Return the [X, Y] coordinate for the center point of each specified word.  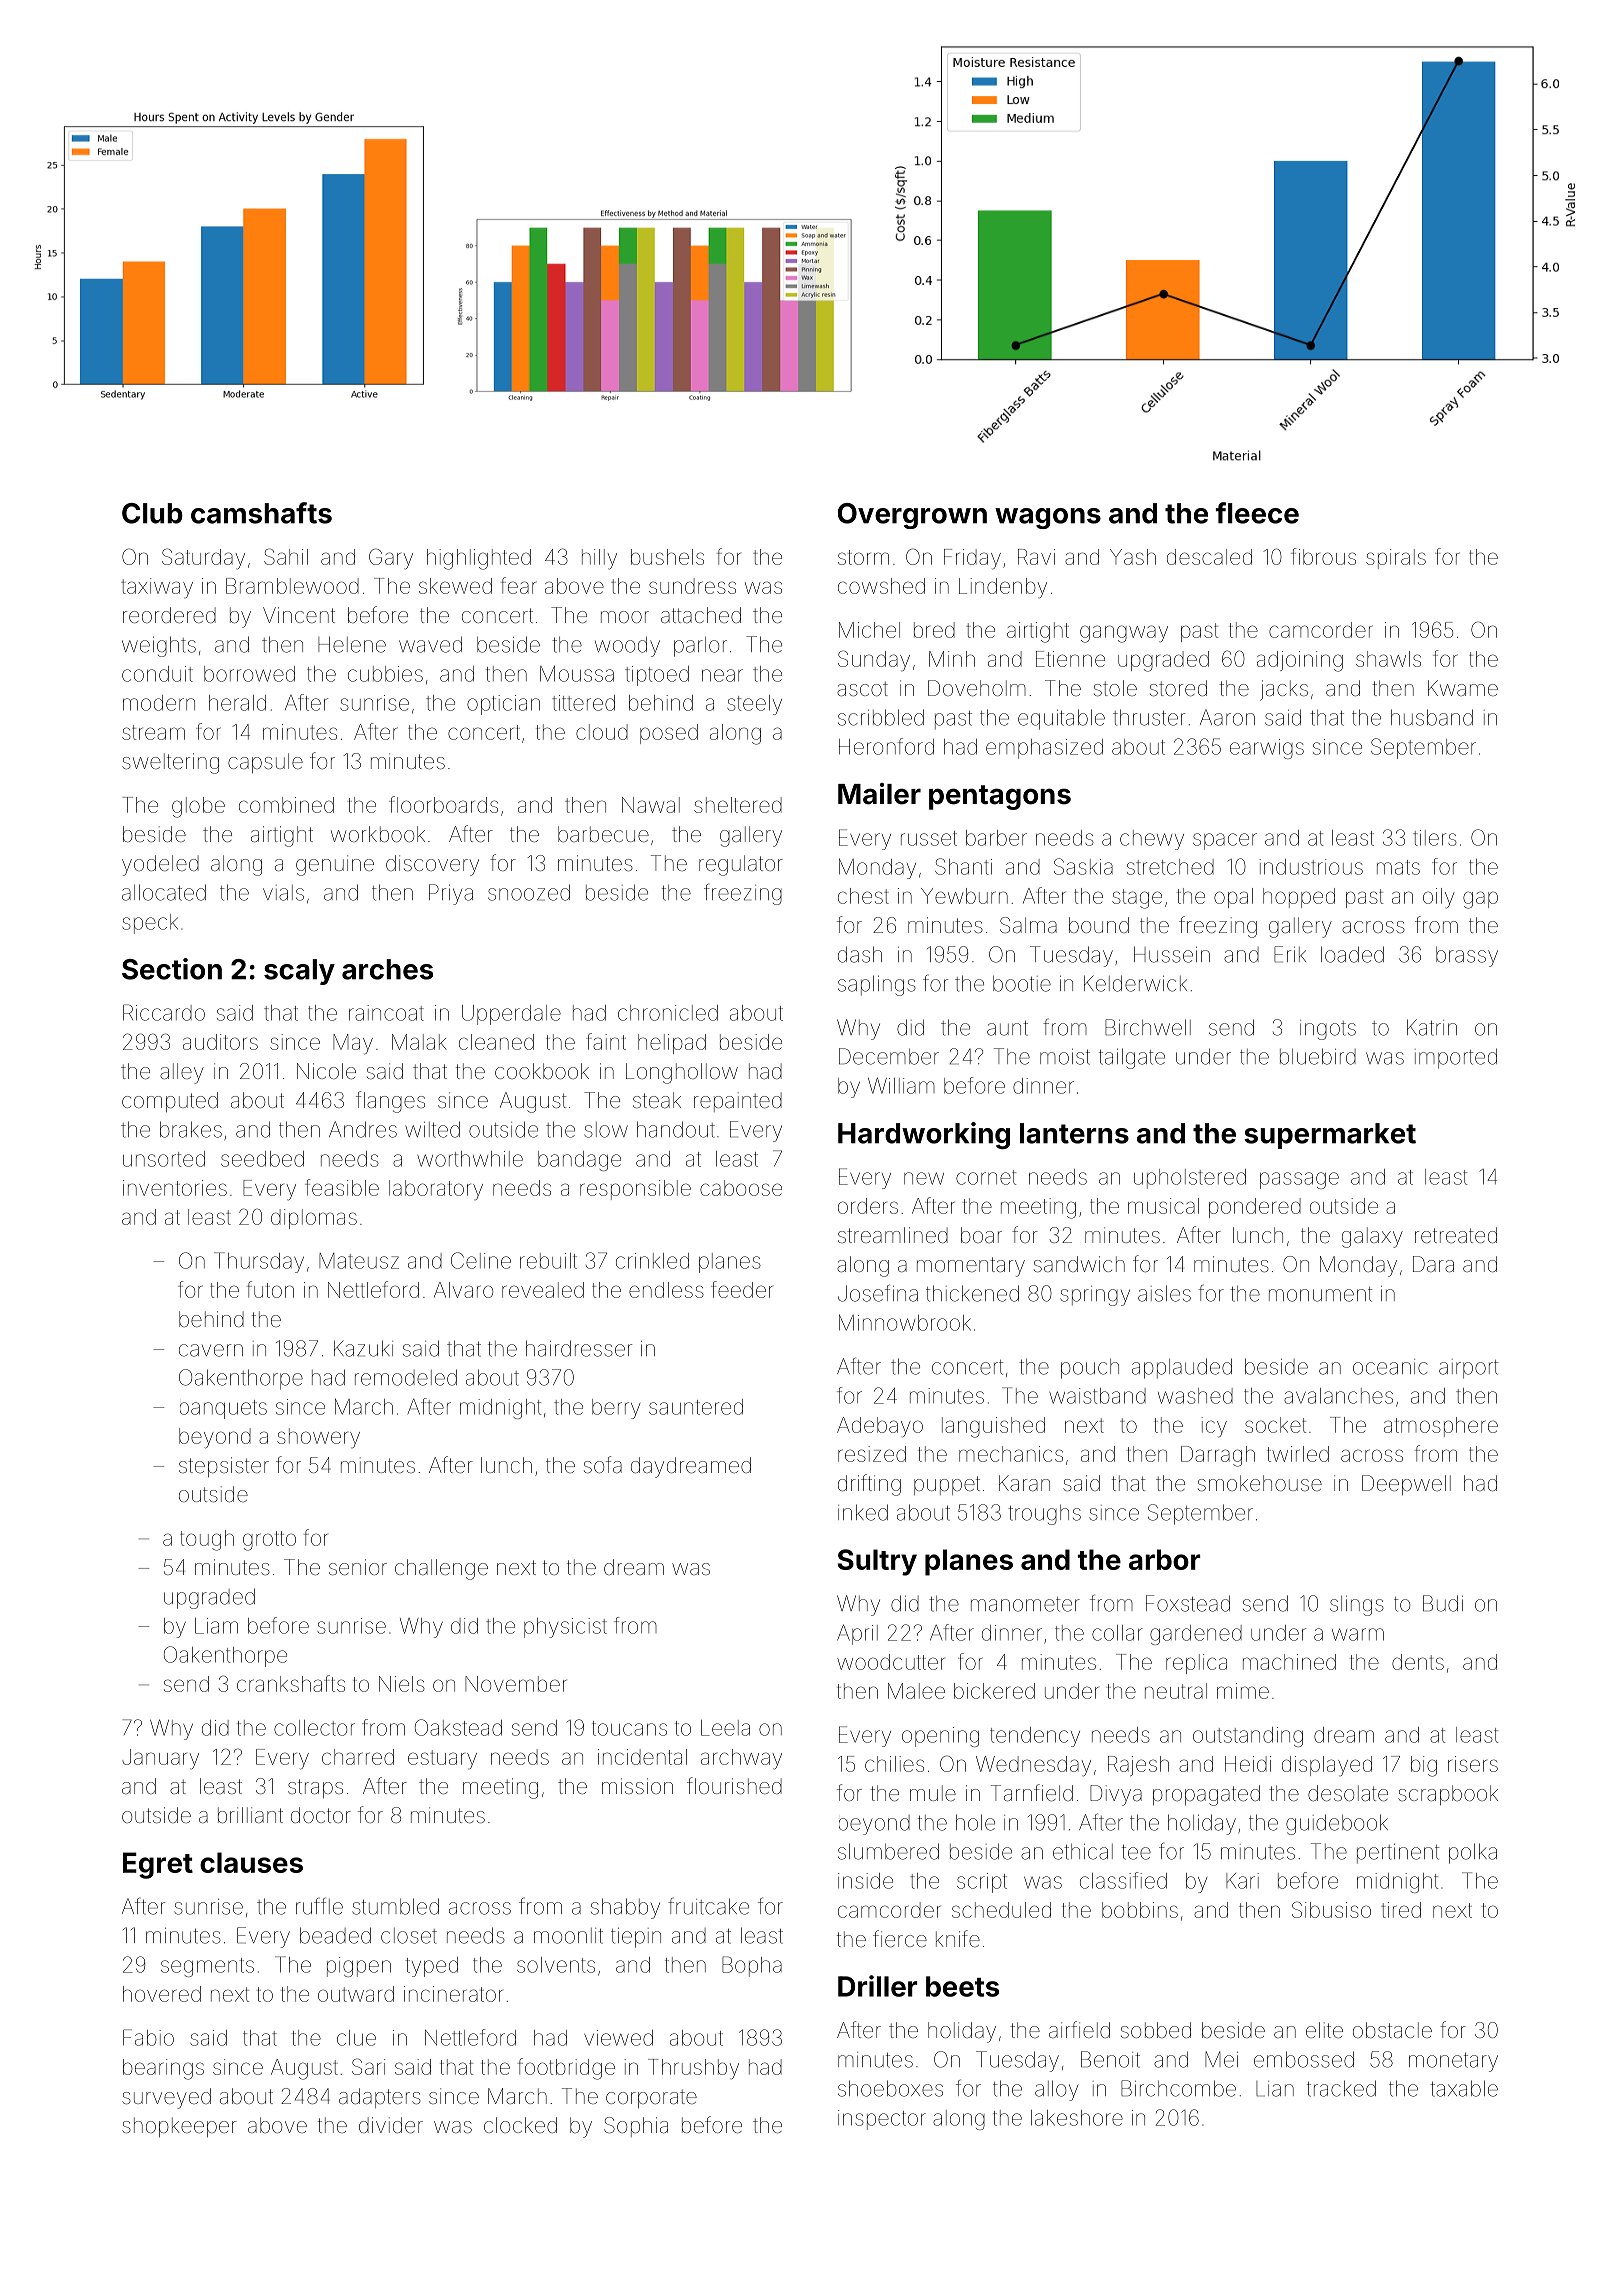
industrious [1311, 867]
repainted [738, 1102]
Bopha [752, 1966]
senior [358, 1567]
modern [159, 703]
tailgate [1132, 1058]
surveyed [166, 2098]
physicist [565, 1628]
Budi [1443, 1603]
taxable [1464, 2088]
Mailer [879, 794]
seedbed [262, 1159]
